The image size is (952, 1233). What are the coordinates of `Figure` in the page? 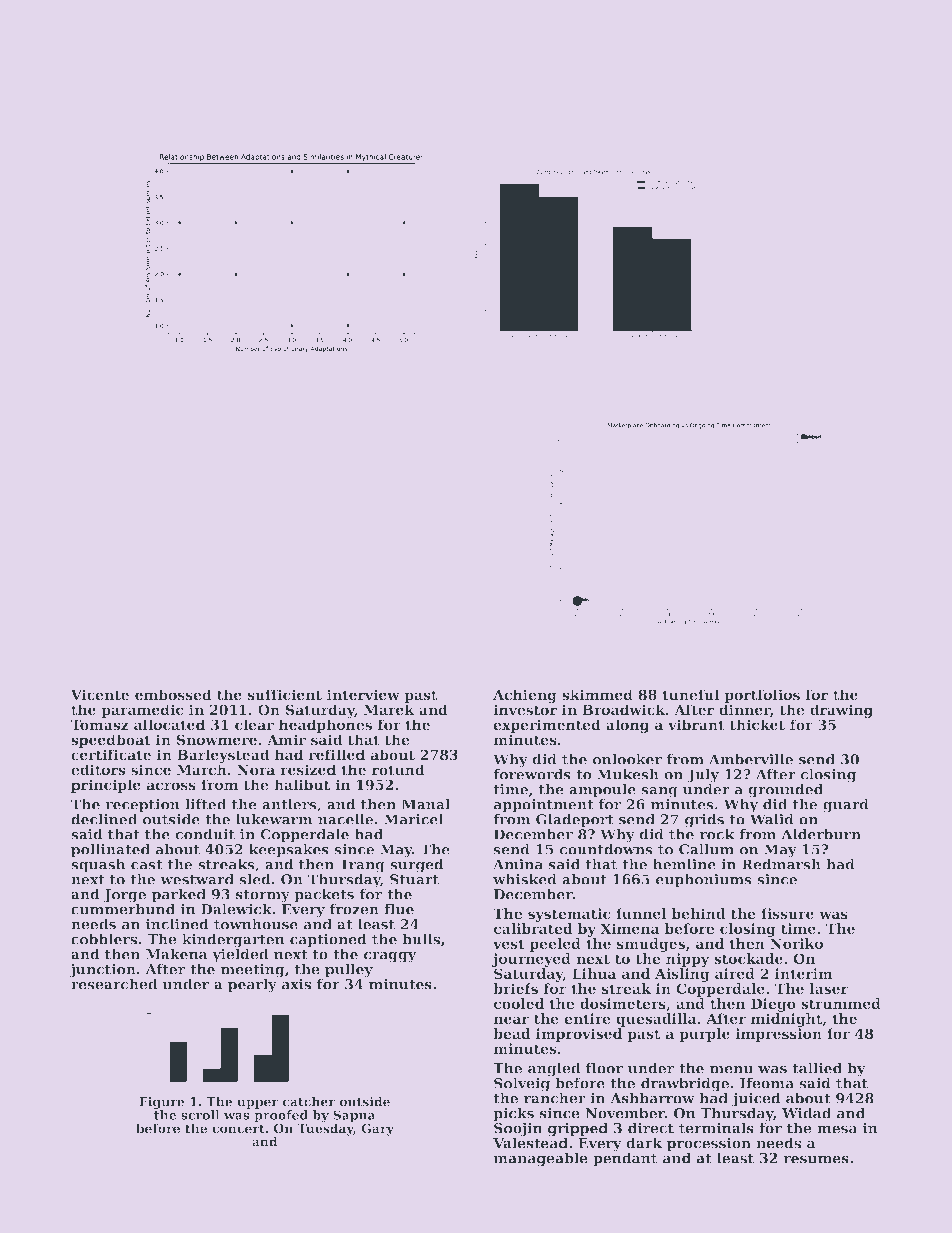 It's located at (161, 1103).
